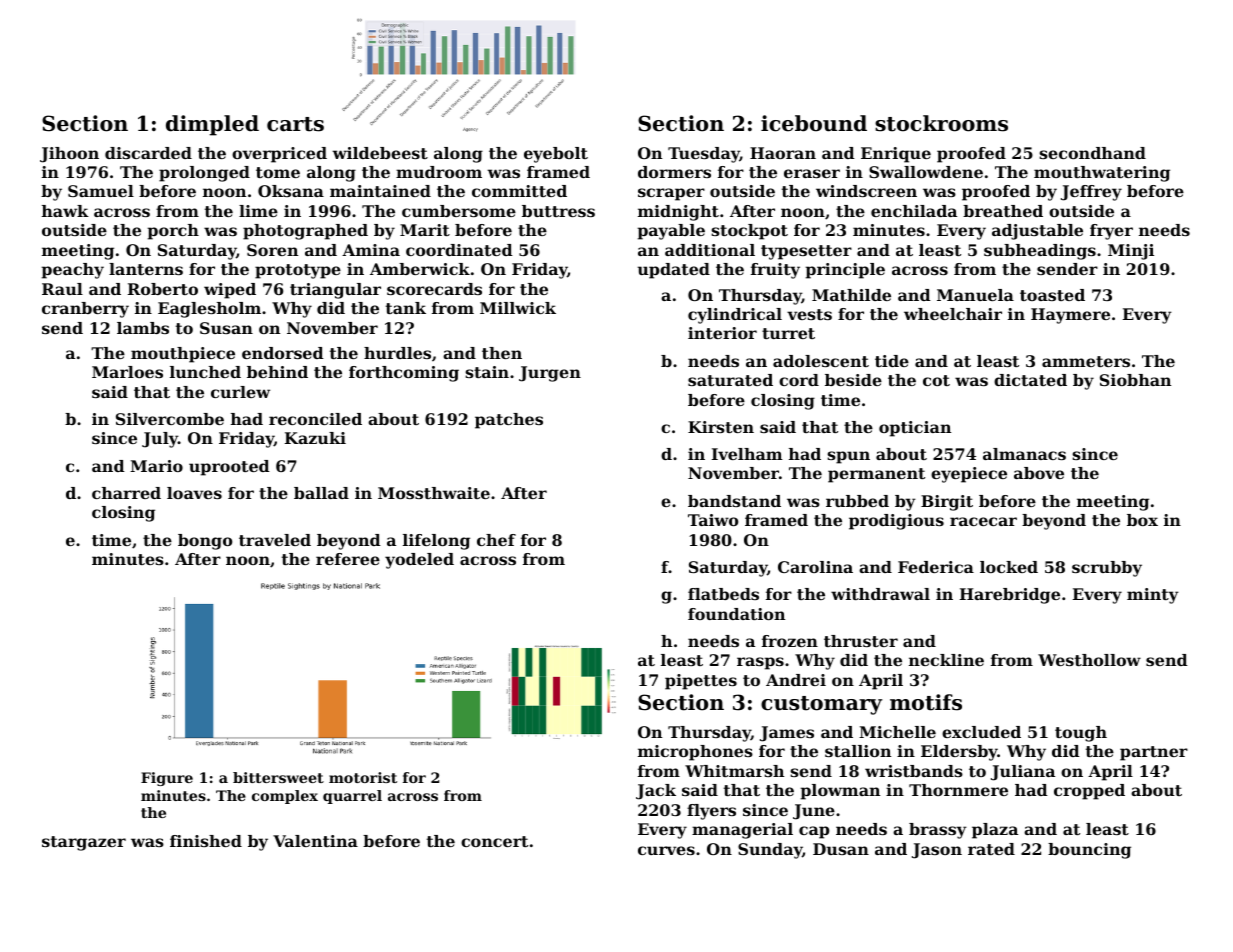 This screenshot has width=1233, height=952. Describe the element at coordinates (1024, 454) in the screenshot. I see `almanacs` at that location.
